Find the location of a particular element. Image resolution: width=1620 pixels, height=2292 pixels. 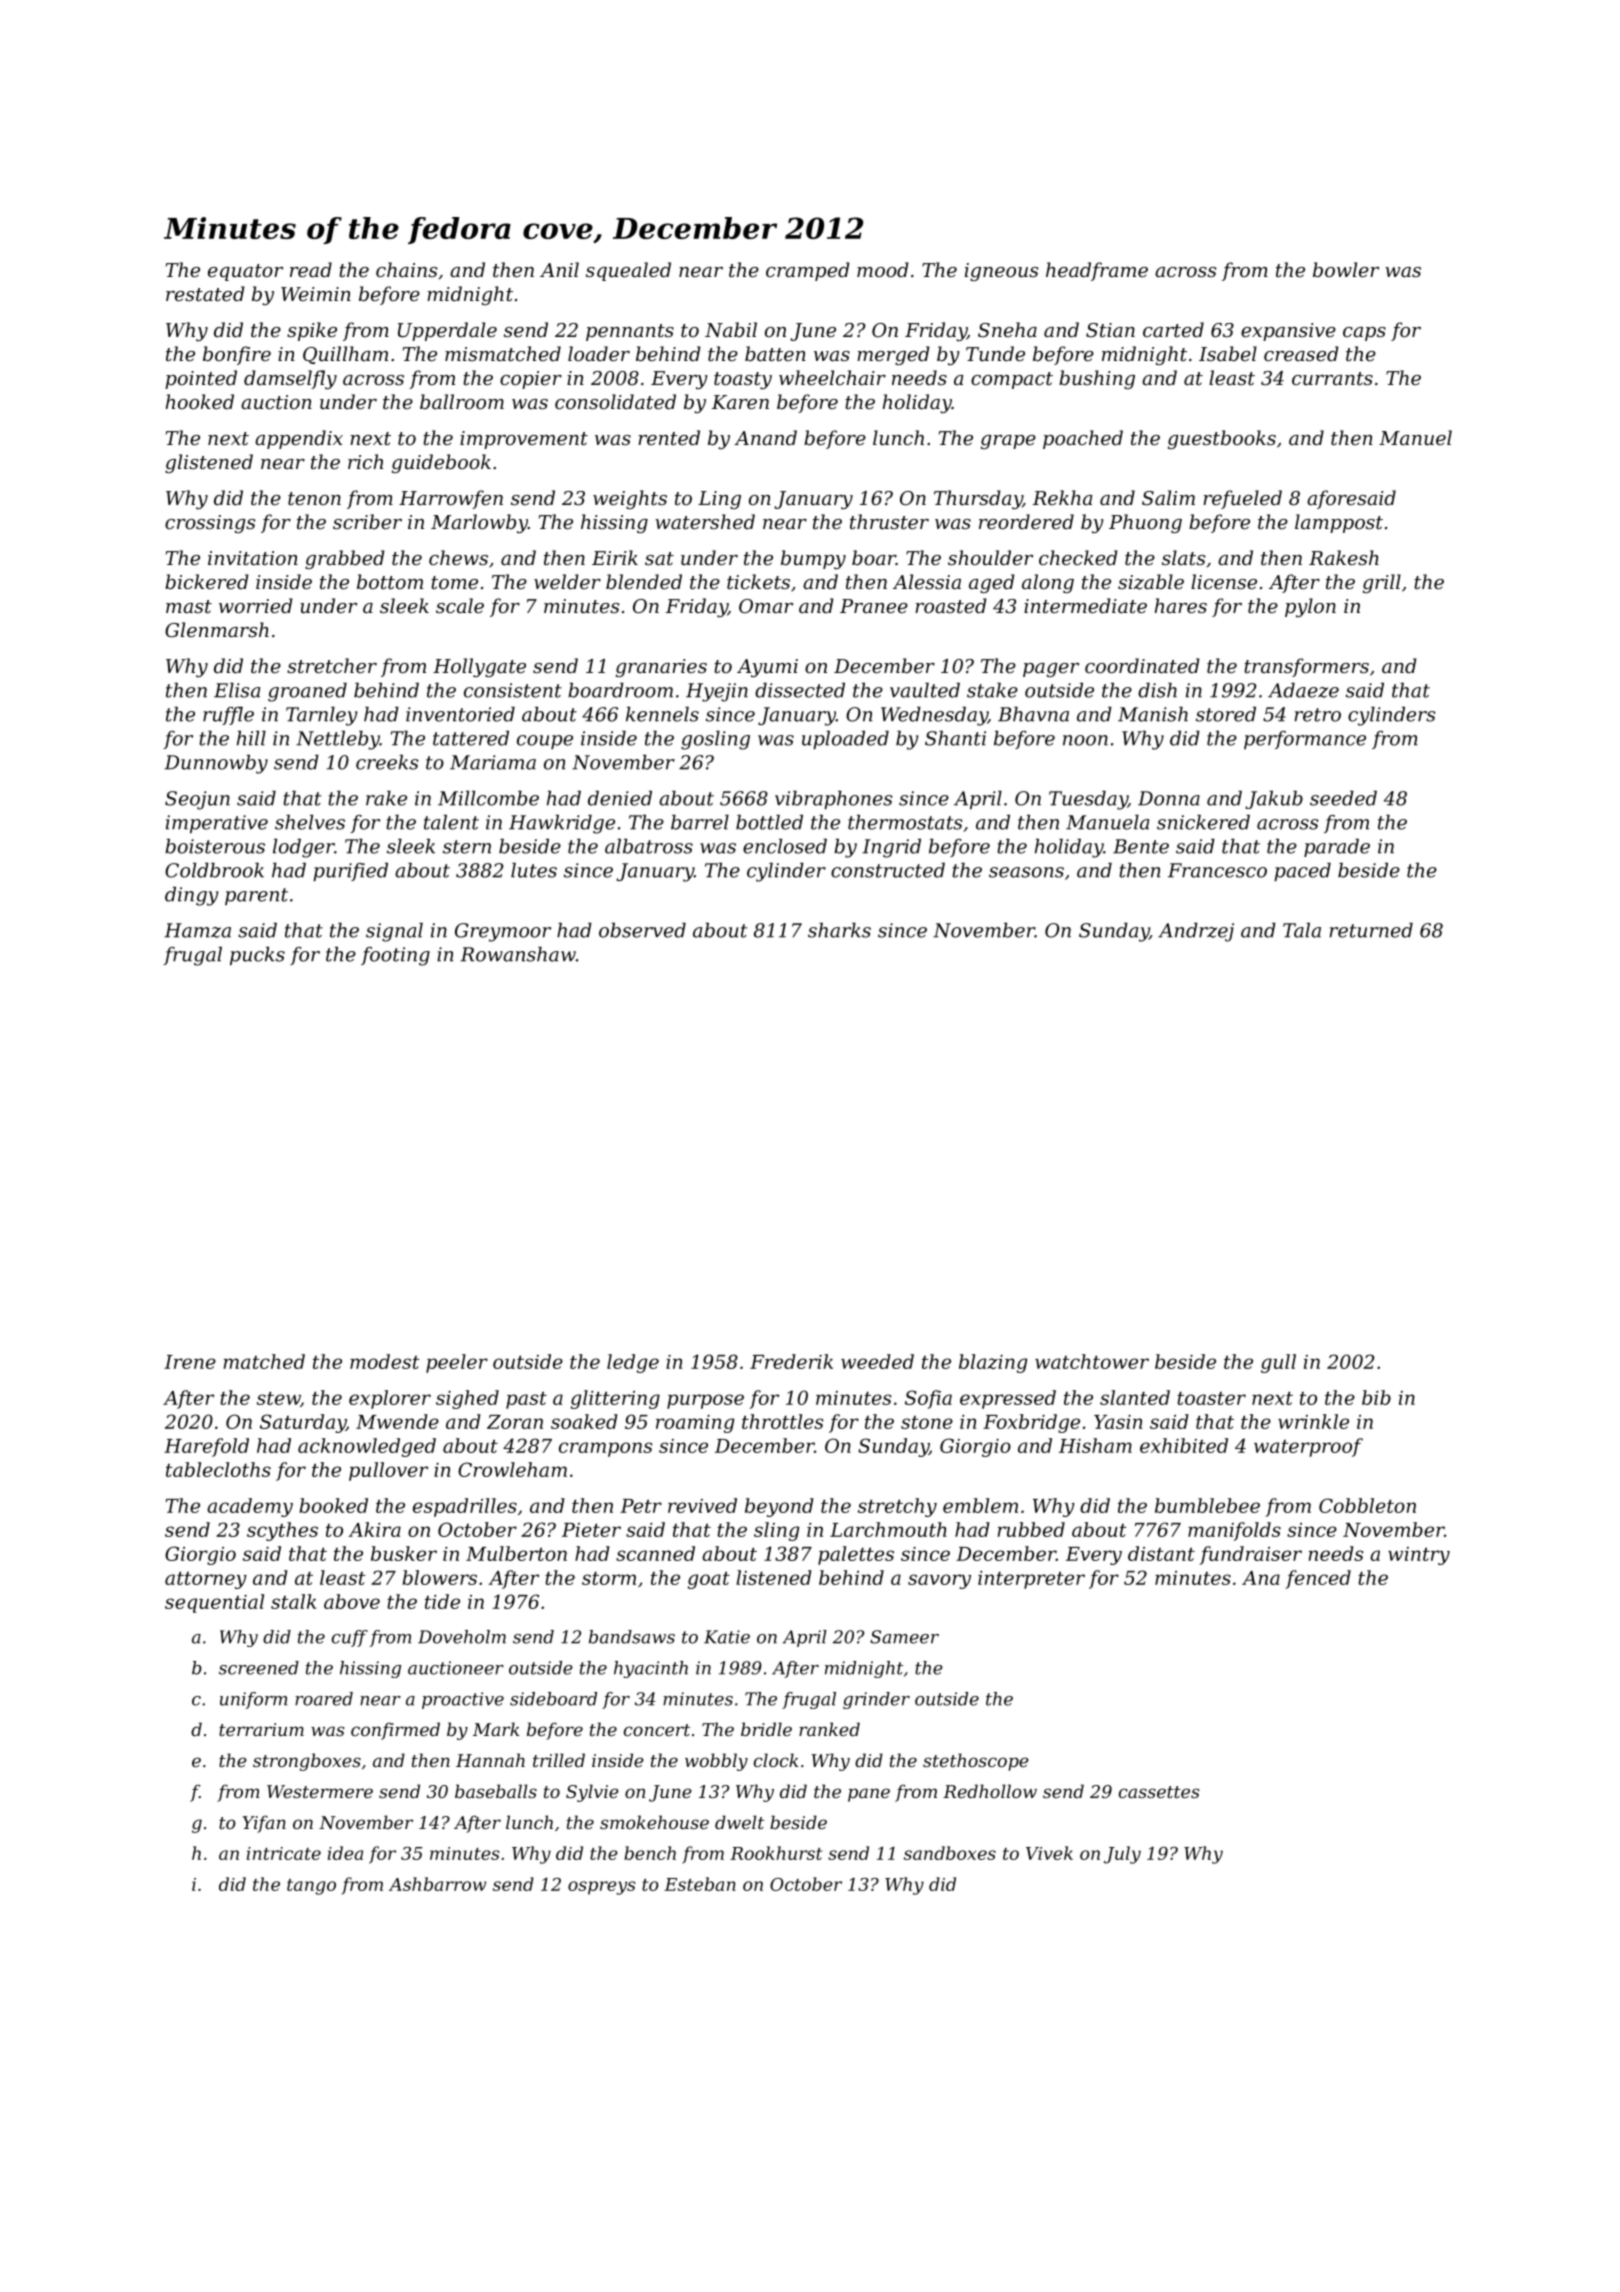

copier is located at coordinates (531, 380).
